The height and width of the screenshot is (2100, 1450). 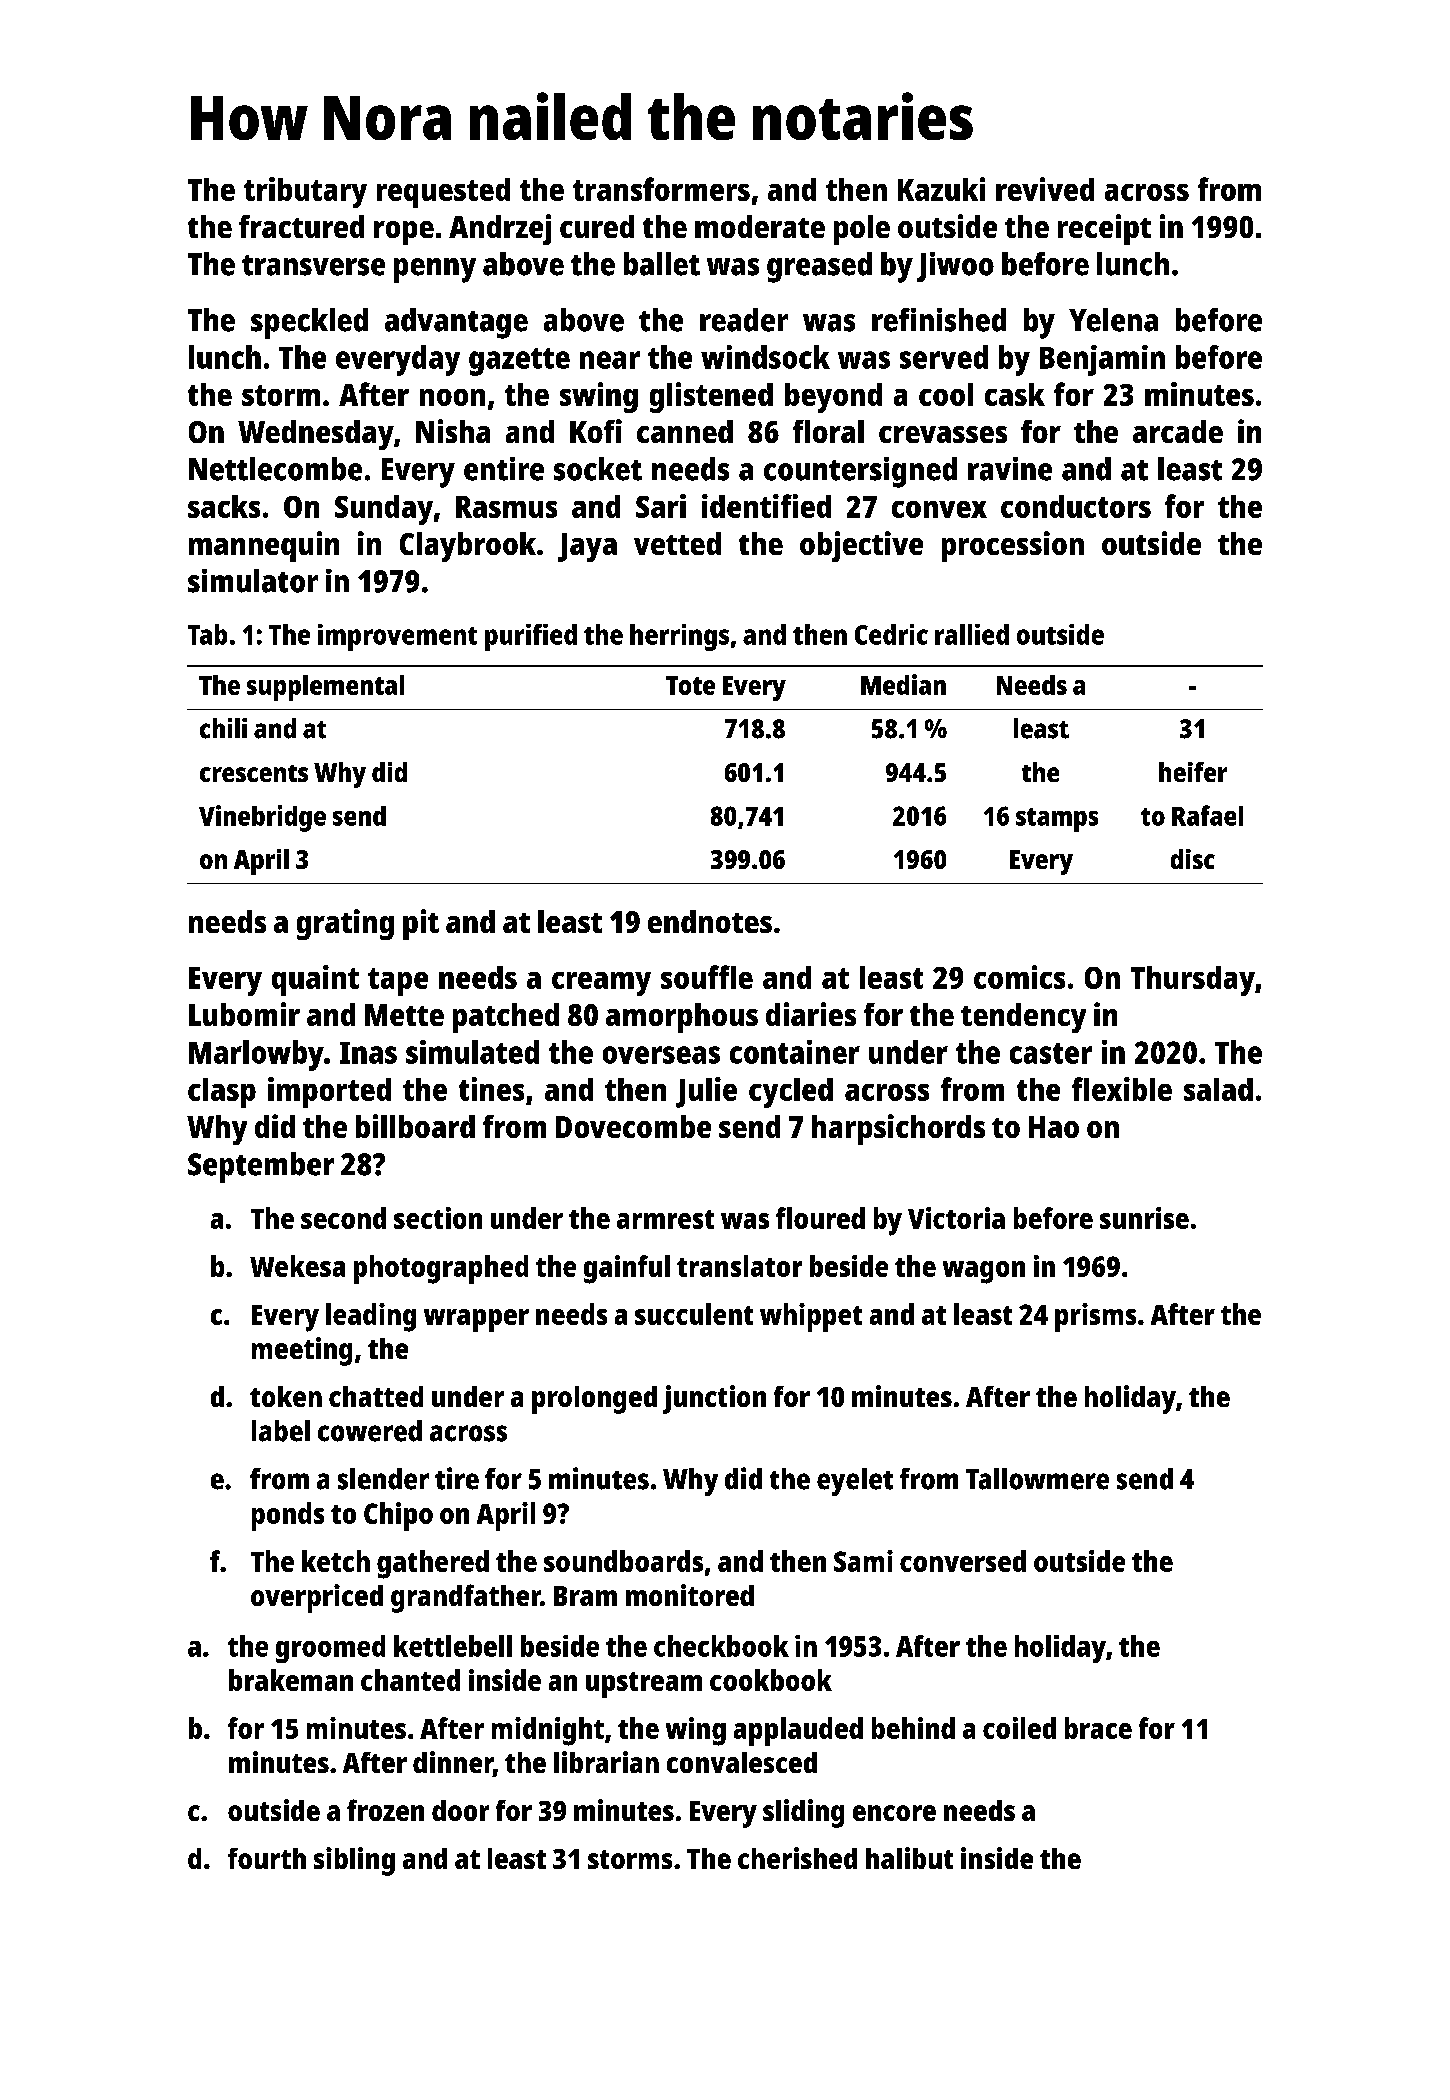 What do you see at coordinates (820, 1218) in the screenshot?
I see `floured` at bounding box center [820, 1218].
